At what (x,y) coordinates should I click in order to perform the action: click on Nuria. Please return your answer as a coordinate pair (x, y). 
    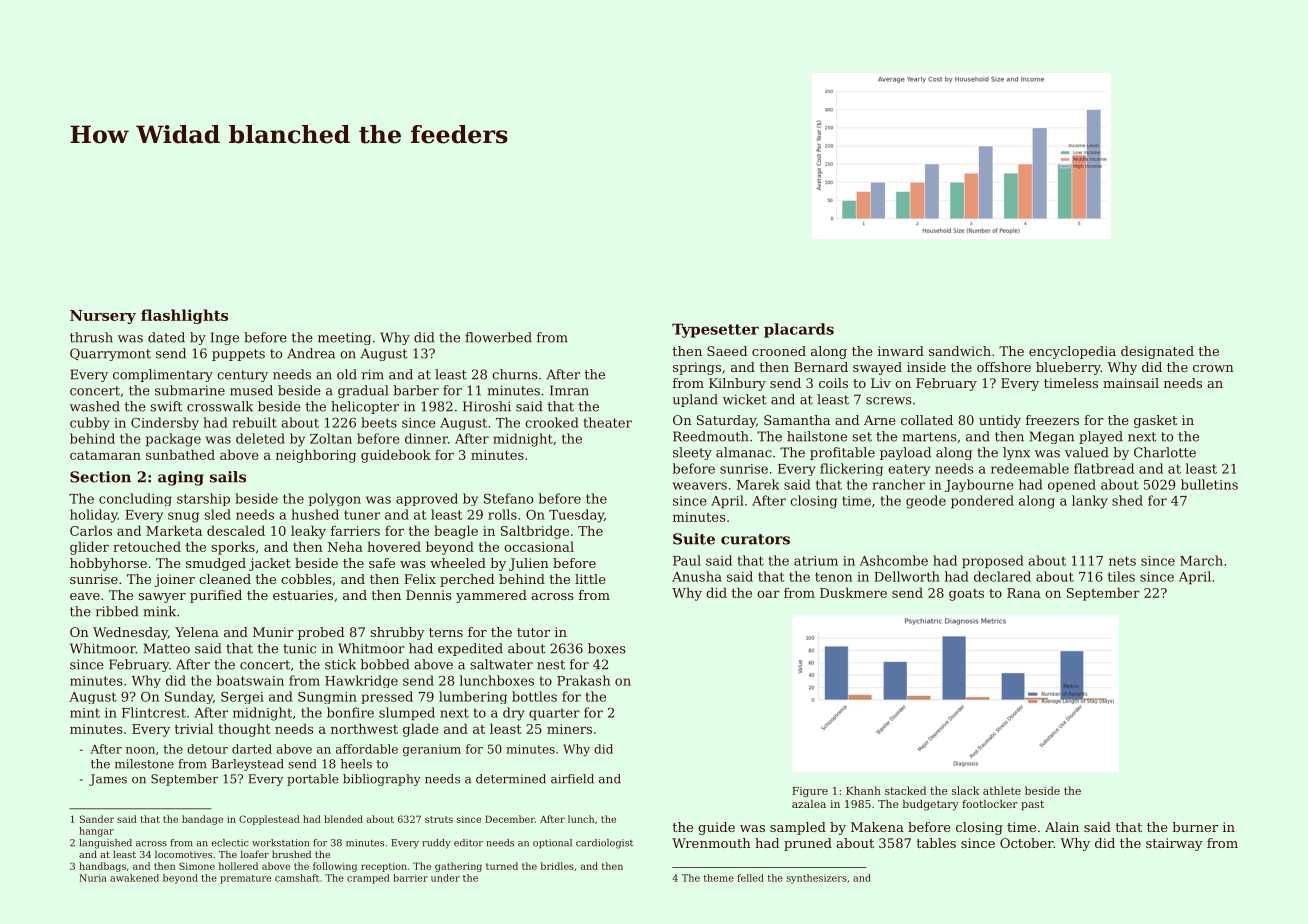
    Looking at the image, I should click on (93, 878).
